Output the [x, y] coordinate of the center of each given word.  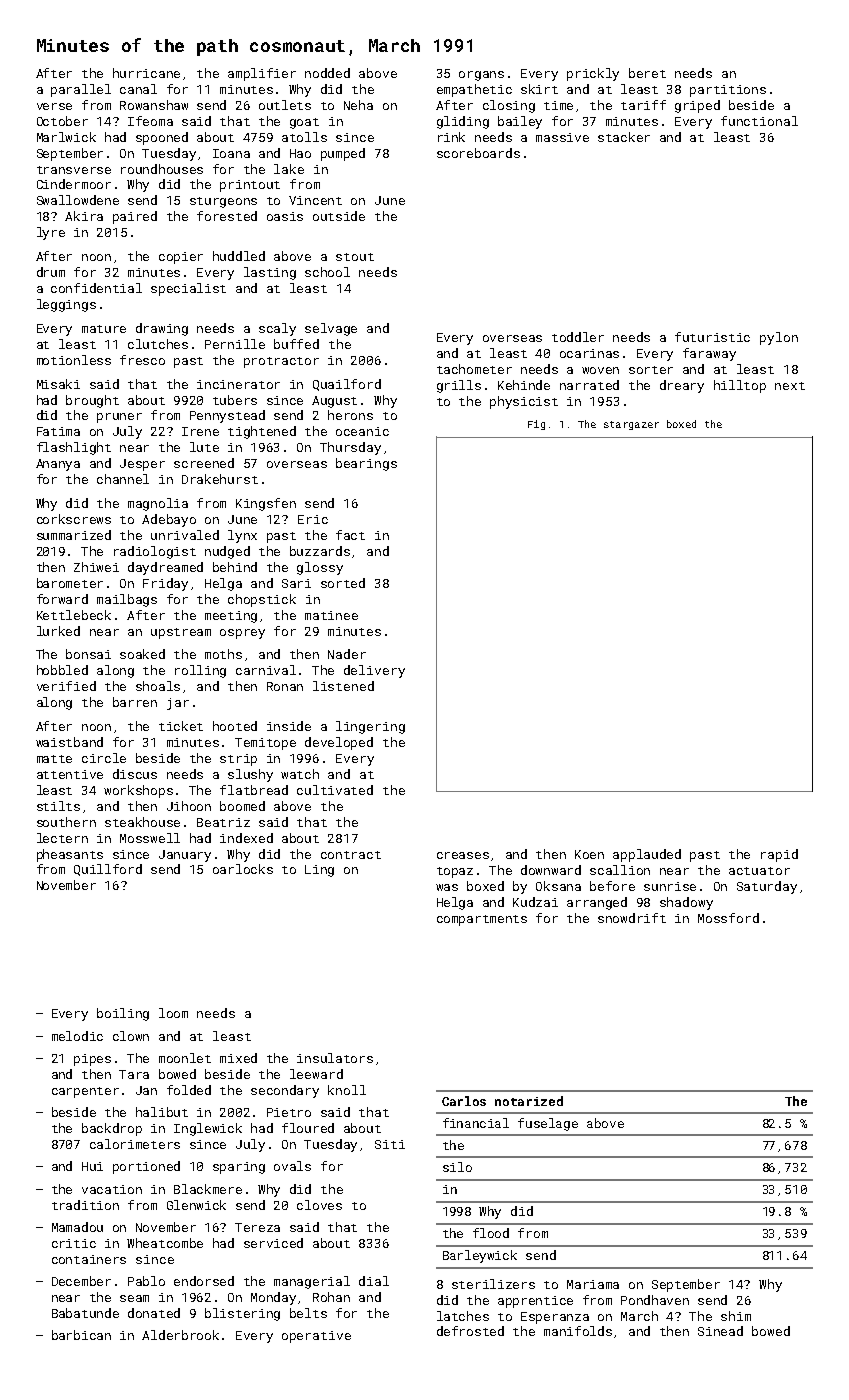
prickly [593, 74]
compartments [482, 920]
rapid [779, 855]
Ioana [231, 153]
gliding [463, 122]
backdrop [112, 1129]
